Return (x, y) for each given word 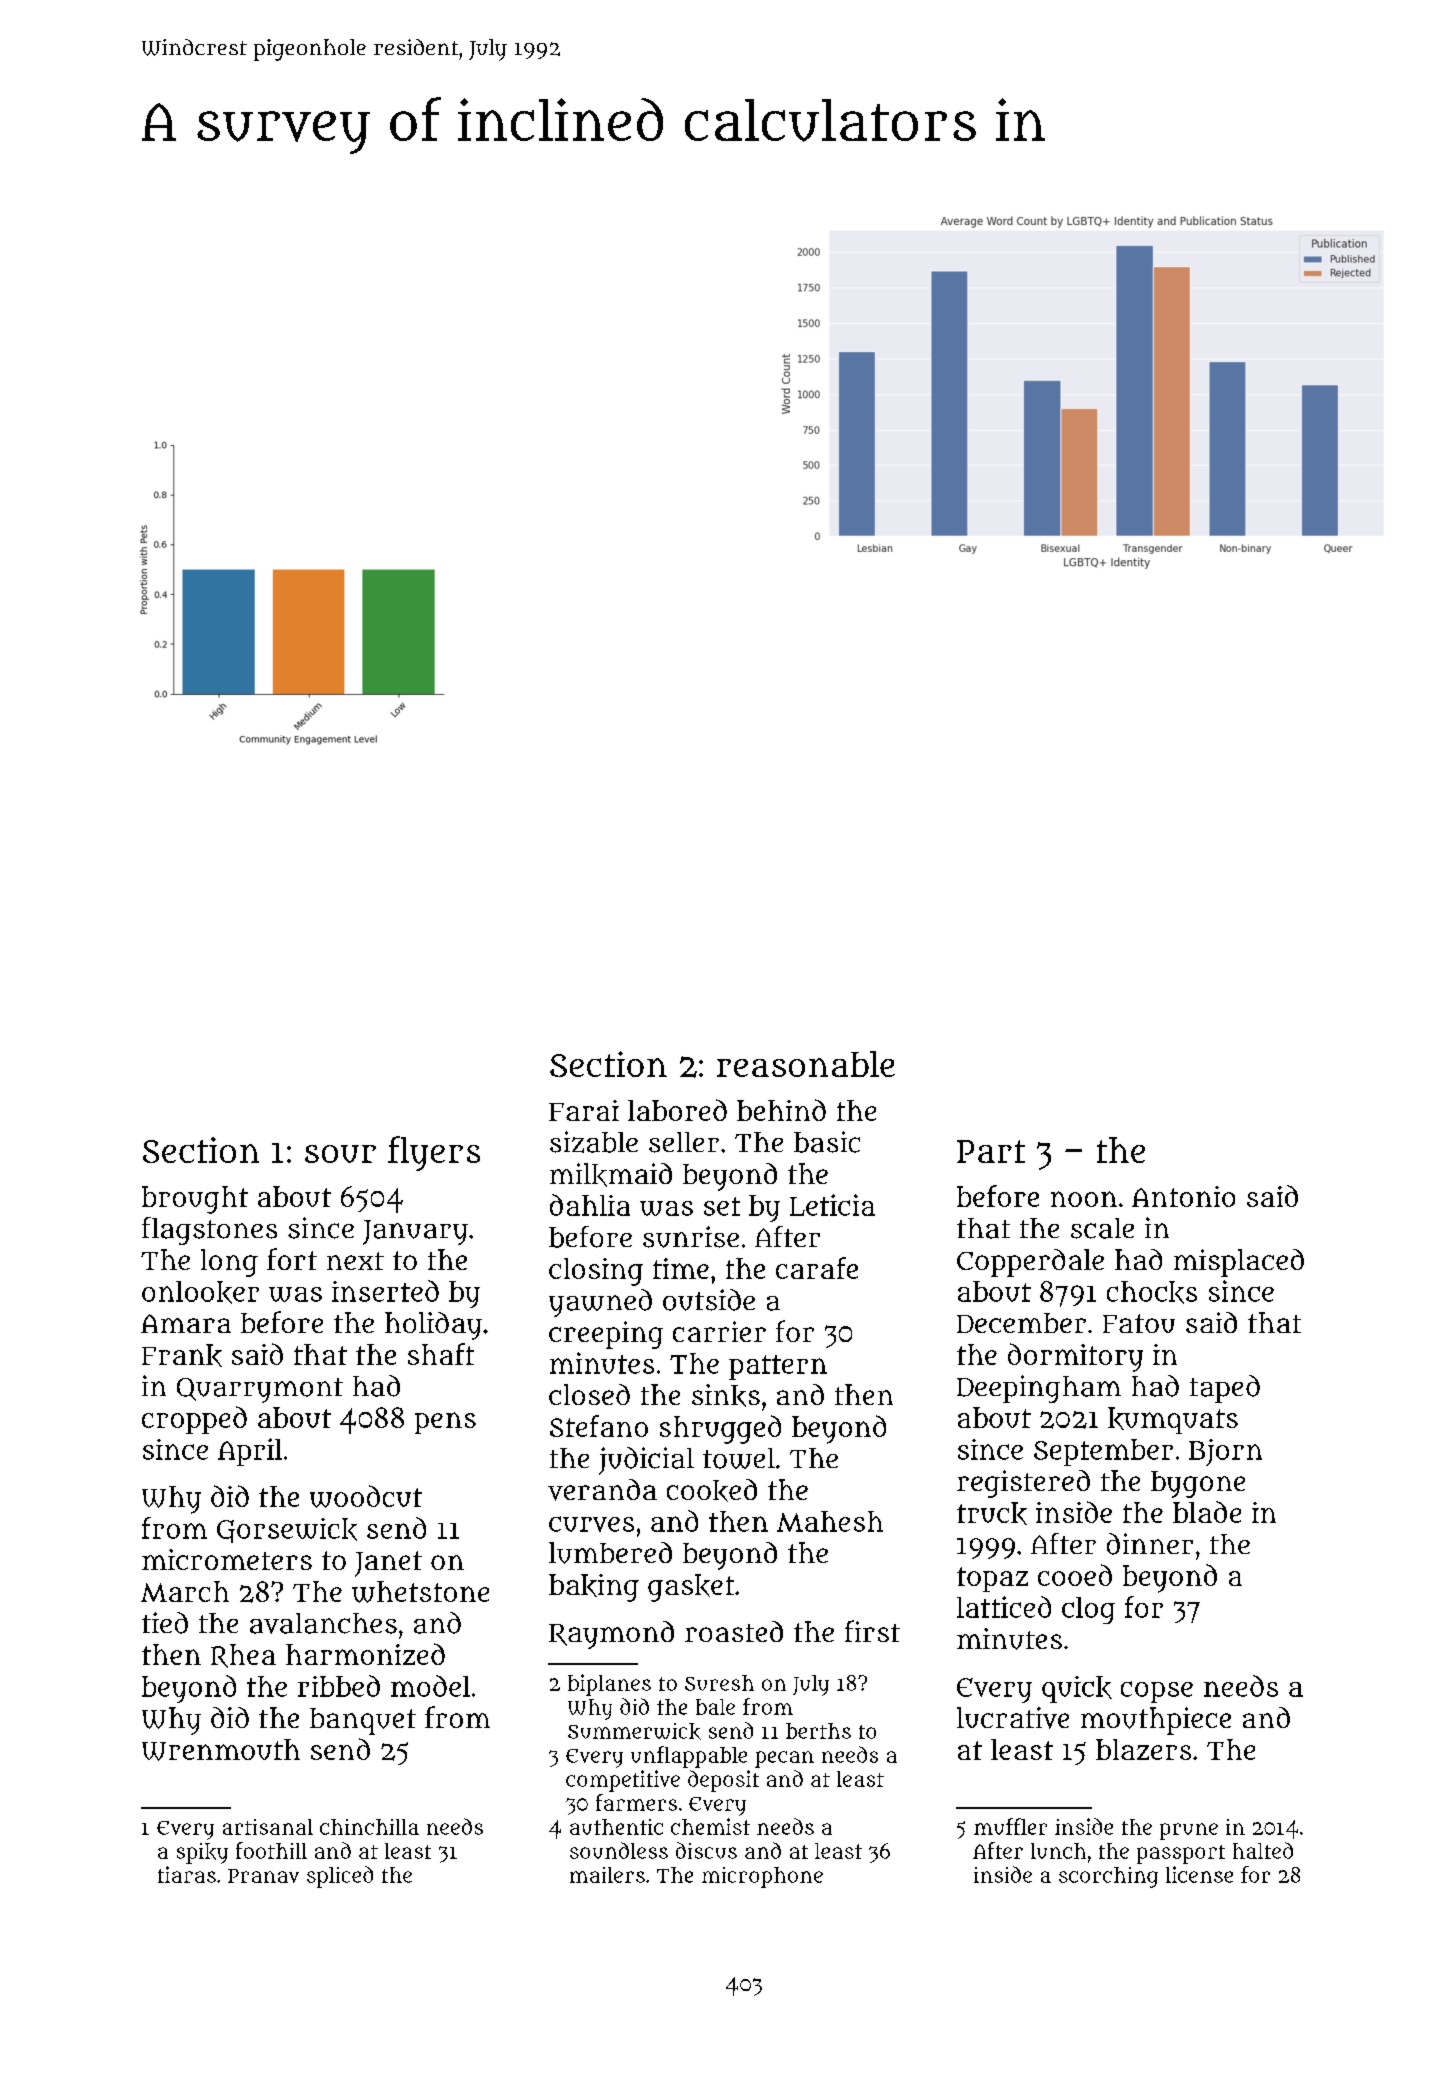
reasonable (806, 1064)
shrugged (720, 1429)
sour (340, 1154)
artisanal (268, 1827)
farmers (636, 1802)
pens (445, 1423)
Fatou (1139, 1323)
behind (781, 1110)
